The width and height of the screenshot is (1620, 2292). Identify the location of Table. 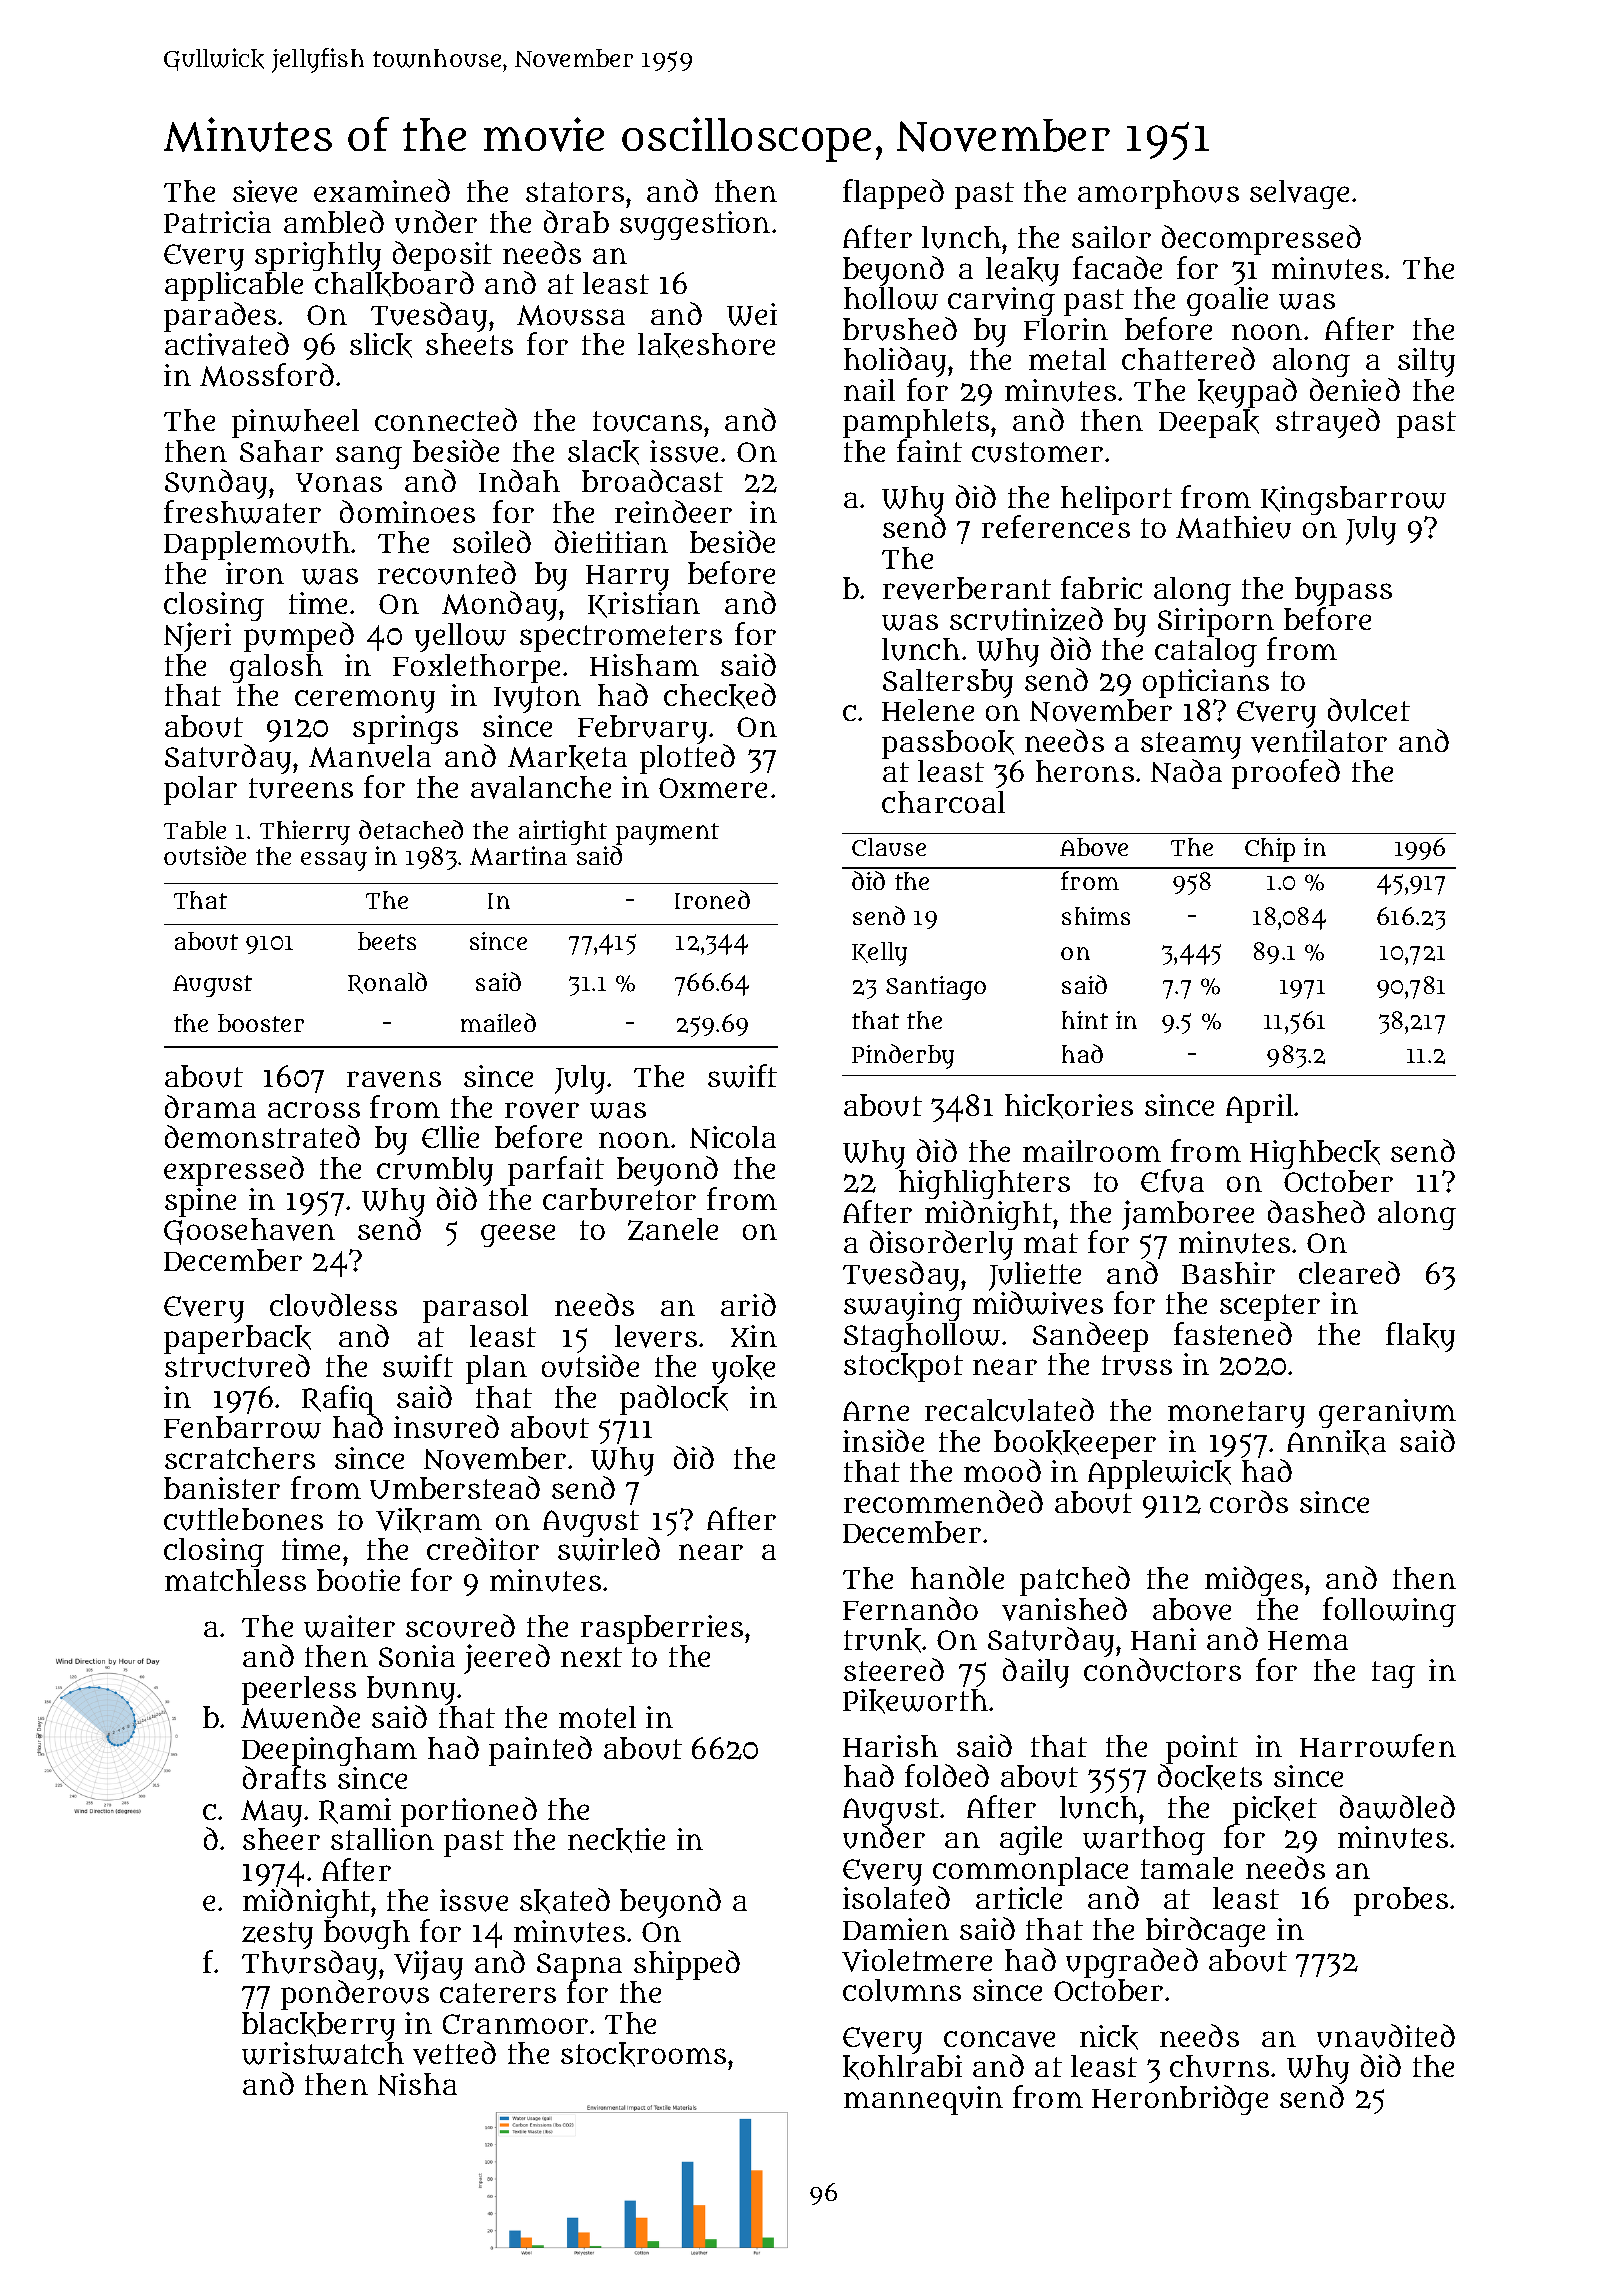
(195, 830).
